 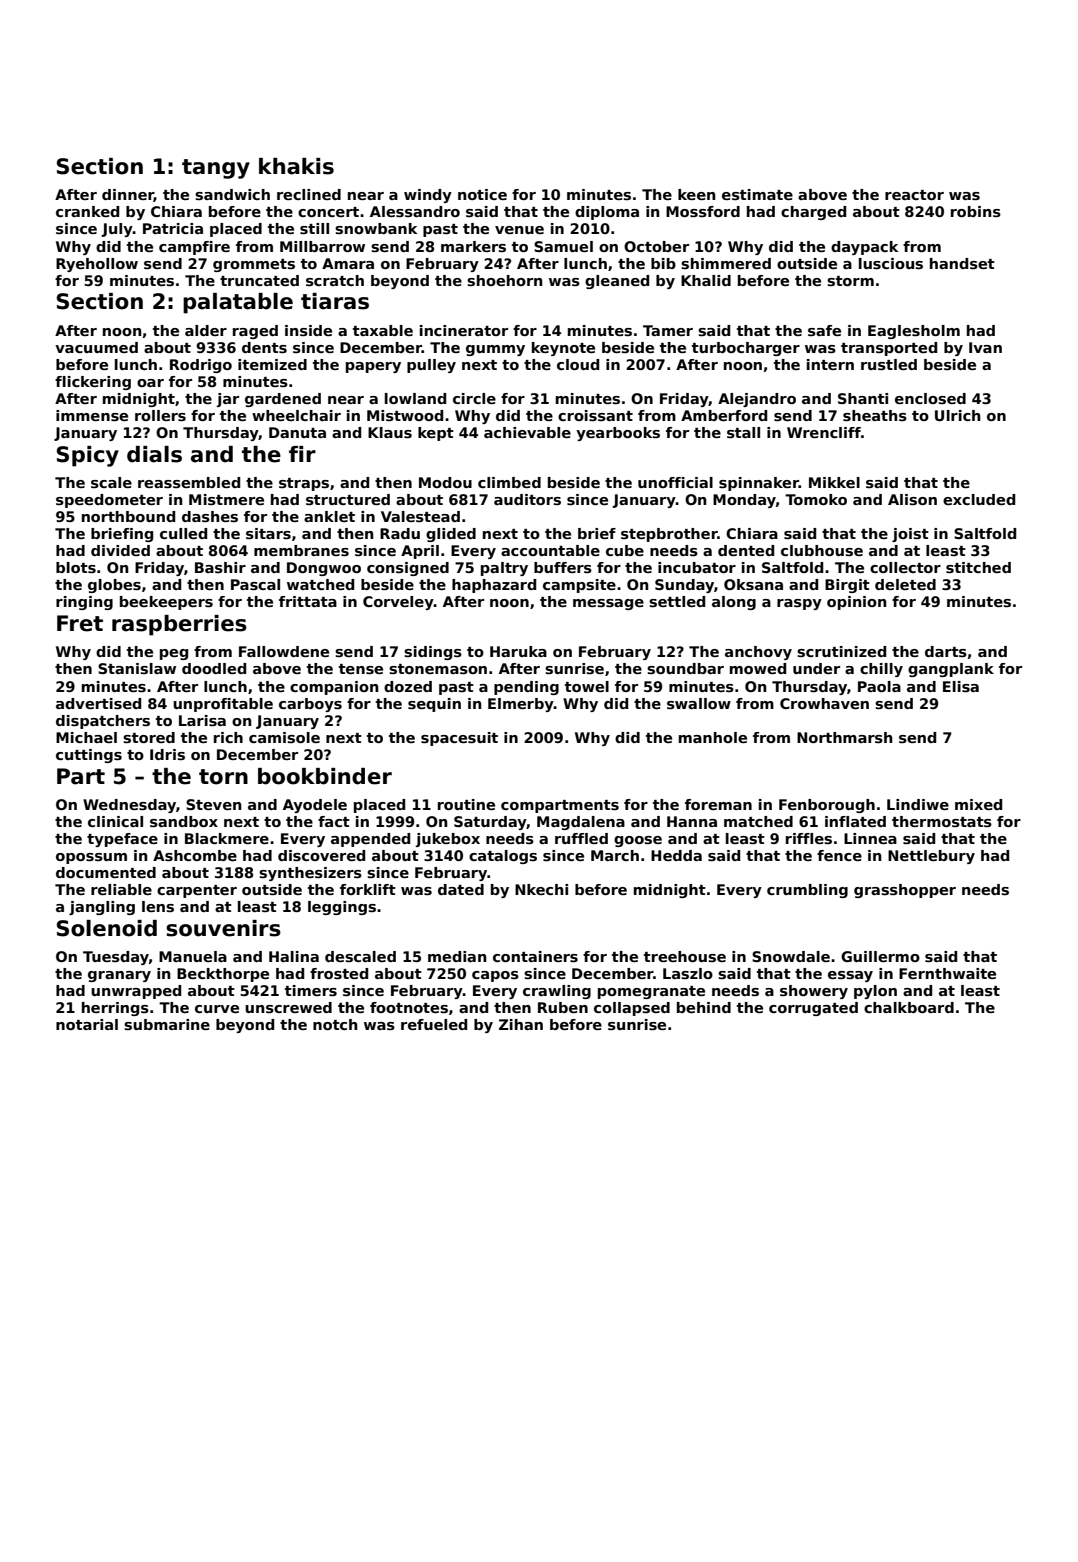 I want to click on opinion, so click(x=857, y=603).
